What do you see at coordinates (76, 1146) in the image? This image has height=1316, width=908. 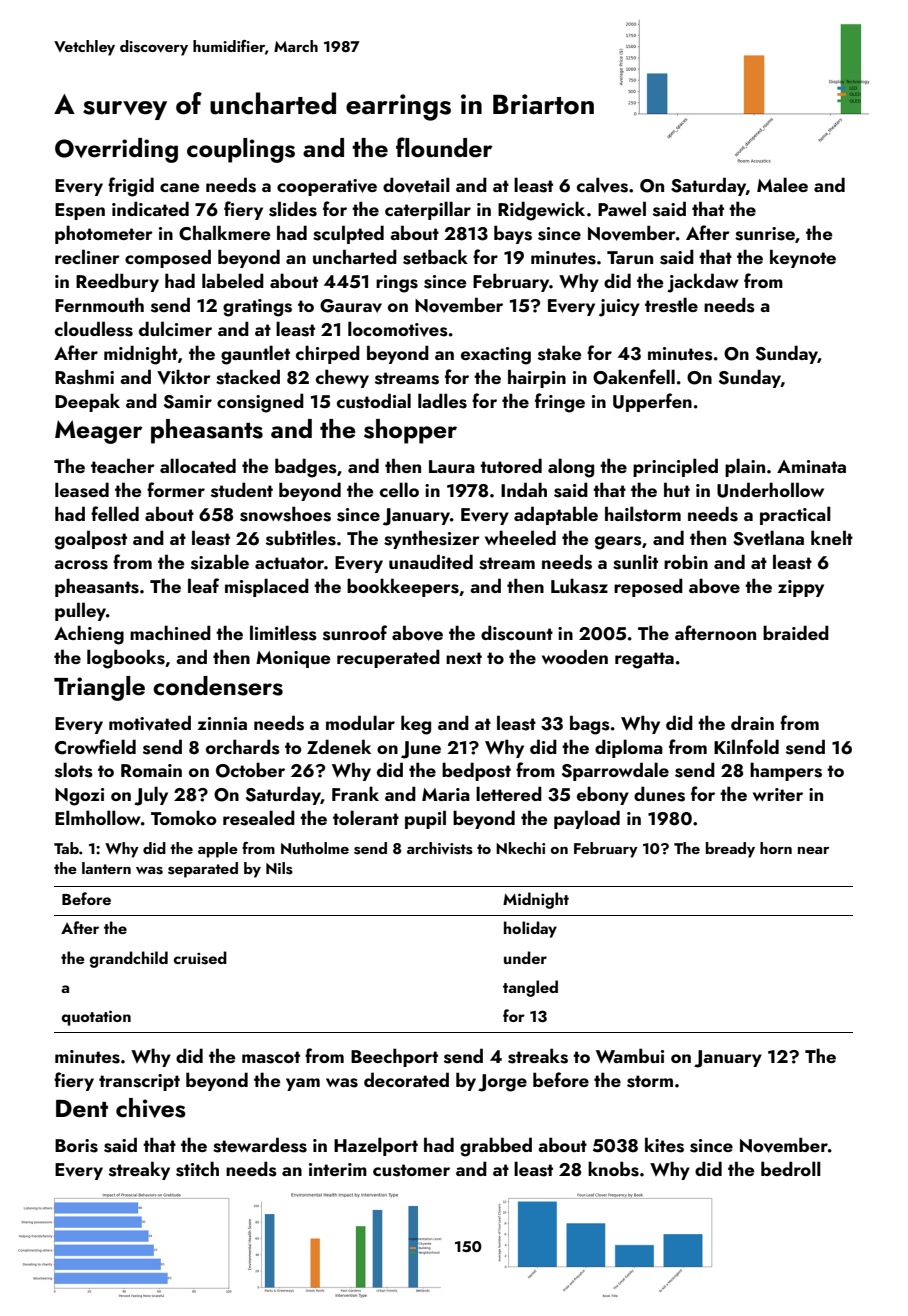 I see `Boris` at bounding box center [76, 1146].
